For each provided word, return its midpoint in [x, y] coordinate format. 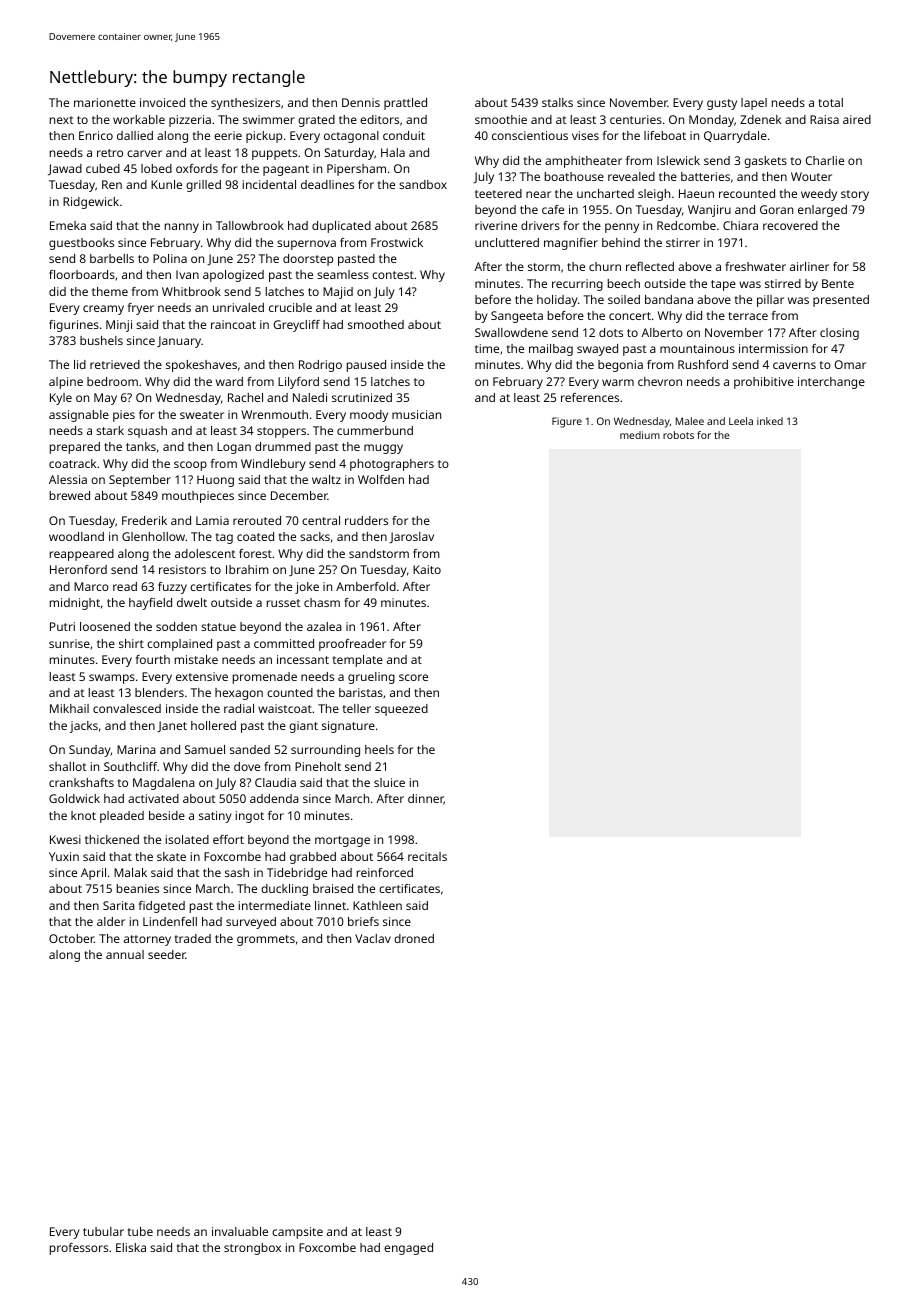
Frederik [144, 520]
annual [125, 954]
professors [79, 1249]
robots [678, 435]
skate [171, 856]
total [830, 102]
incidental [269, 184]
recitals [427, 856]
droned [414, 938]
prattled [405, 104]
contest [393, 275]
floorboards [82, 274]
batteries [705, 176]
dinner [426, 799]
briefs [363, 921]
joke [307, 588]
